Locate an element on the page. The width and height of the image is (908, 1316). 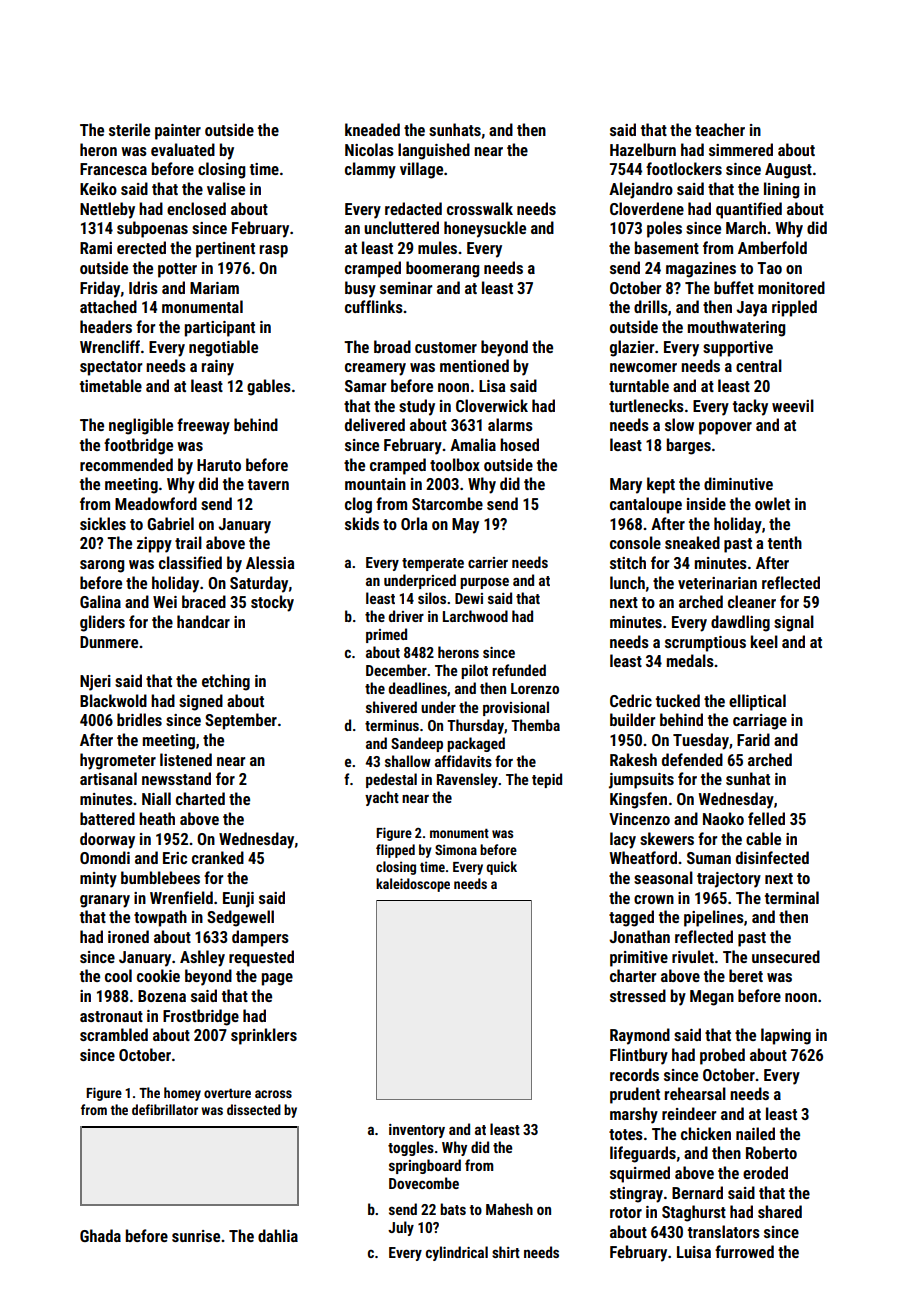
Ghada is located at coordinates (100, 1235).
